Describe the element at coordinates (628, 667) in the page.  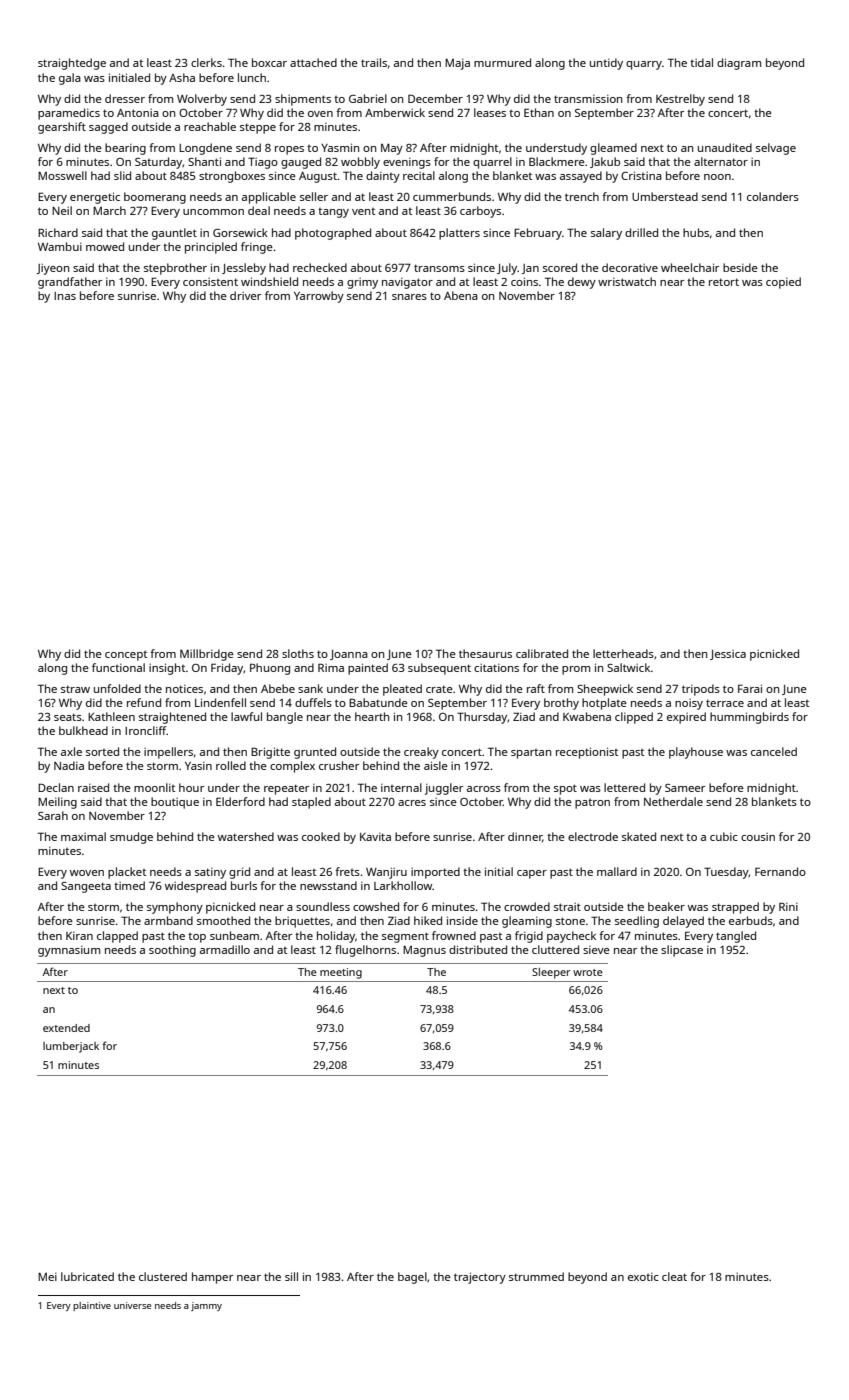
I see `Saltwick` at that location.
